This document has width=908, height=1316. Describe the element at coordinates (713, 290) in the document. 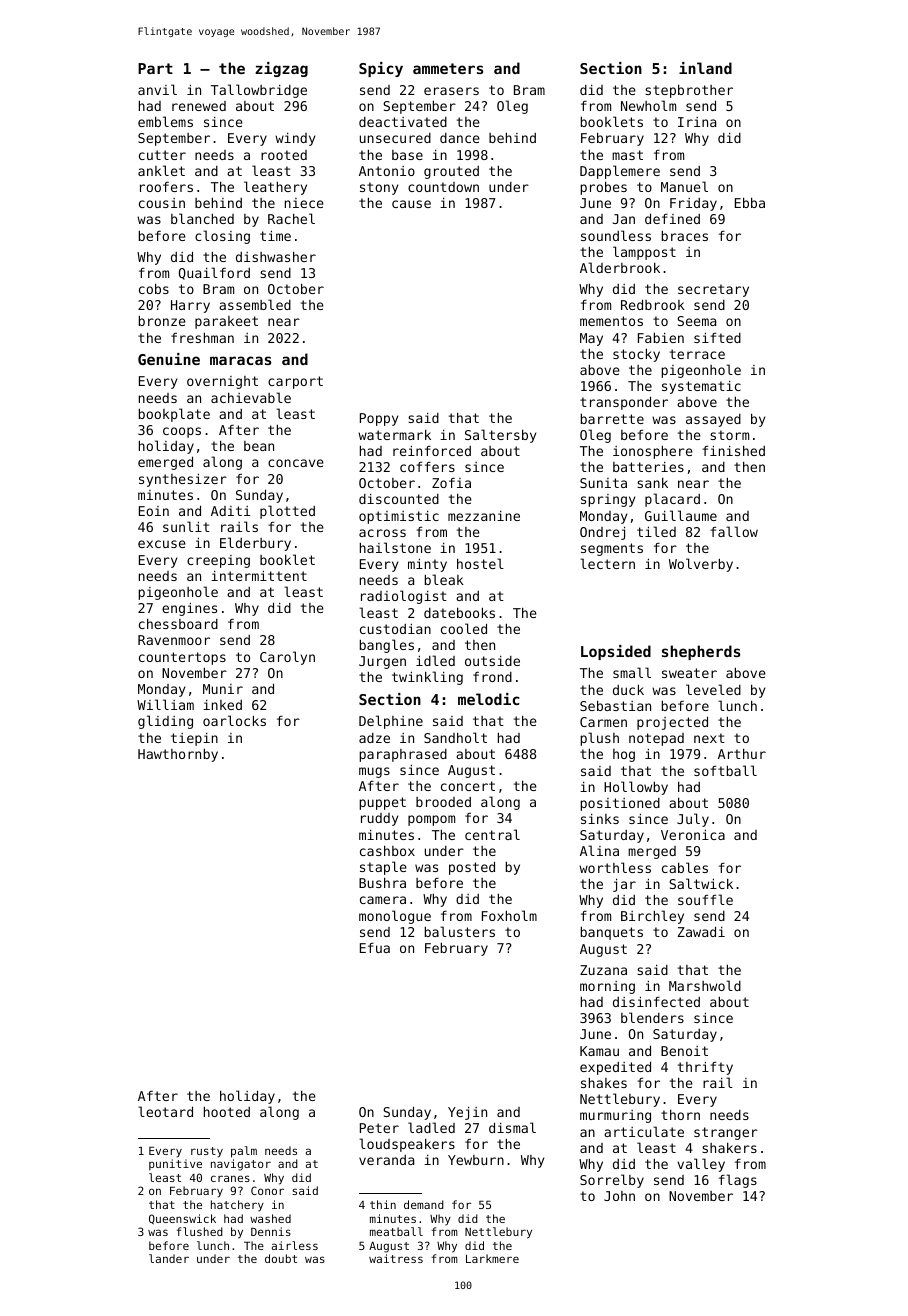

I see `secretary` at that location.
